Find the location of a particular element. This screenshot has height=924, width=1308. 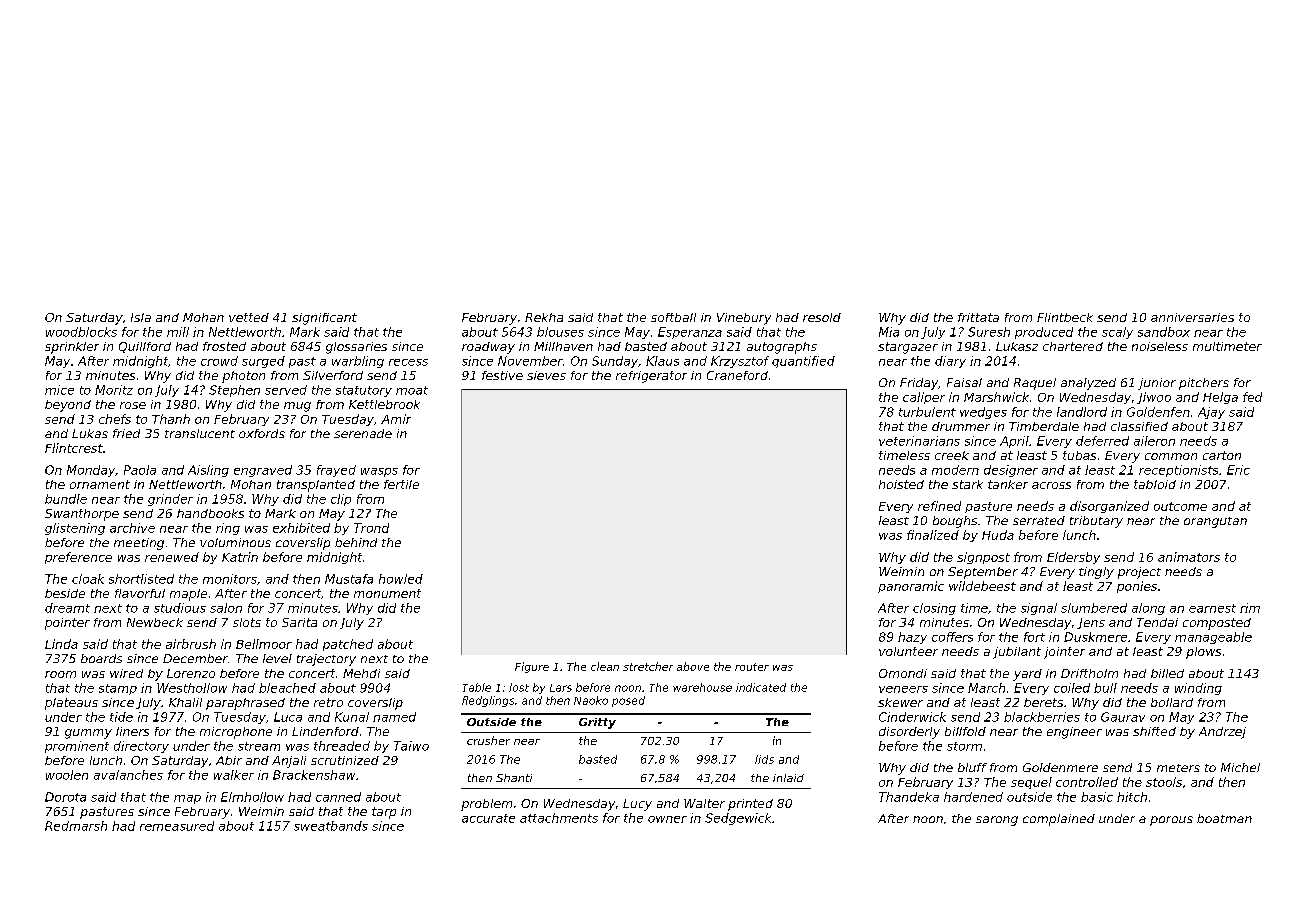

refined is located at coordinates (939, 506).
